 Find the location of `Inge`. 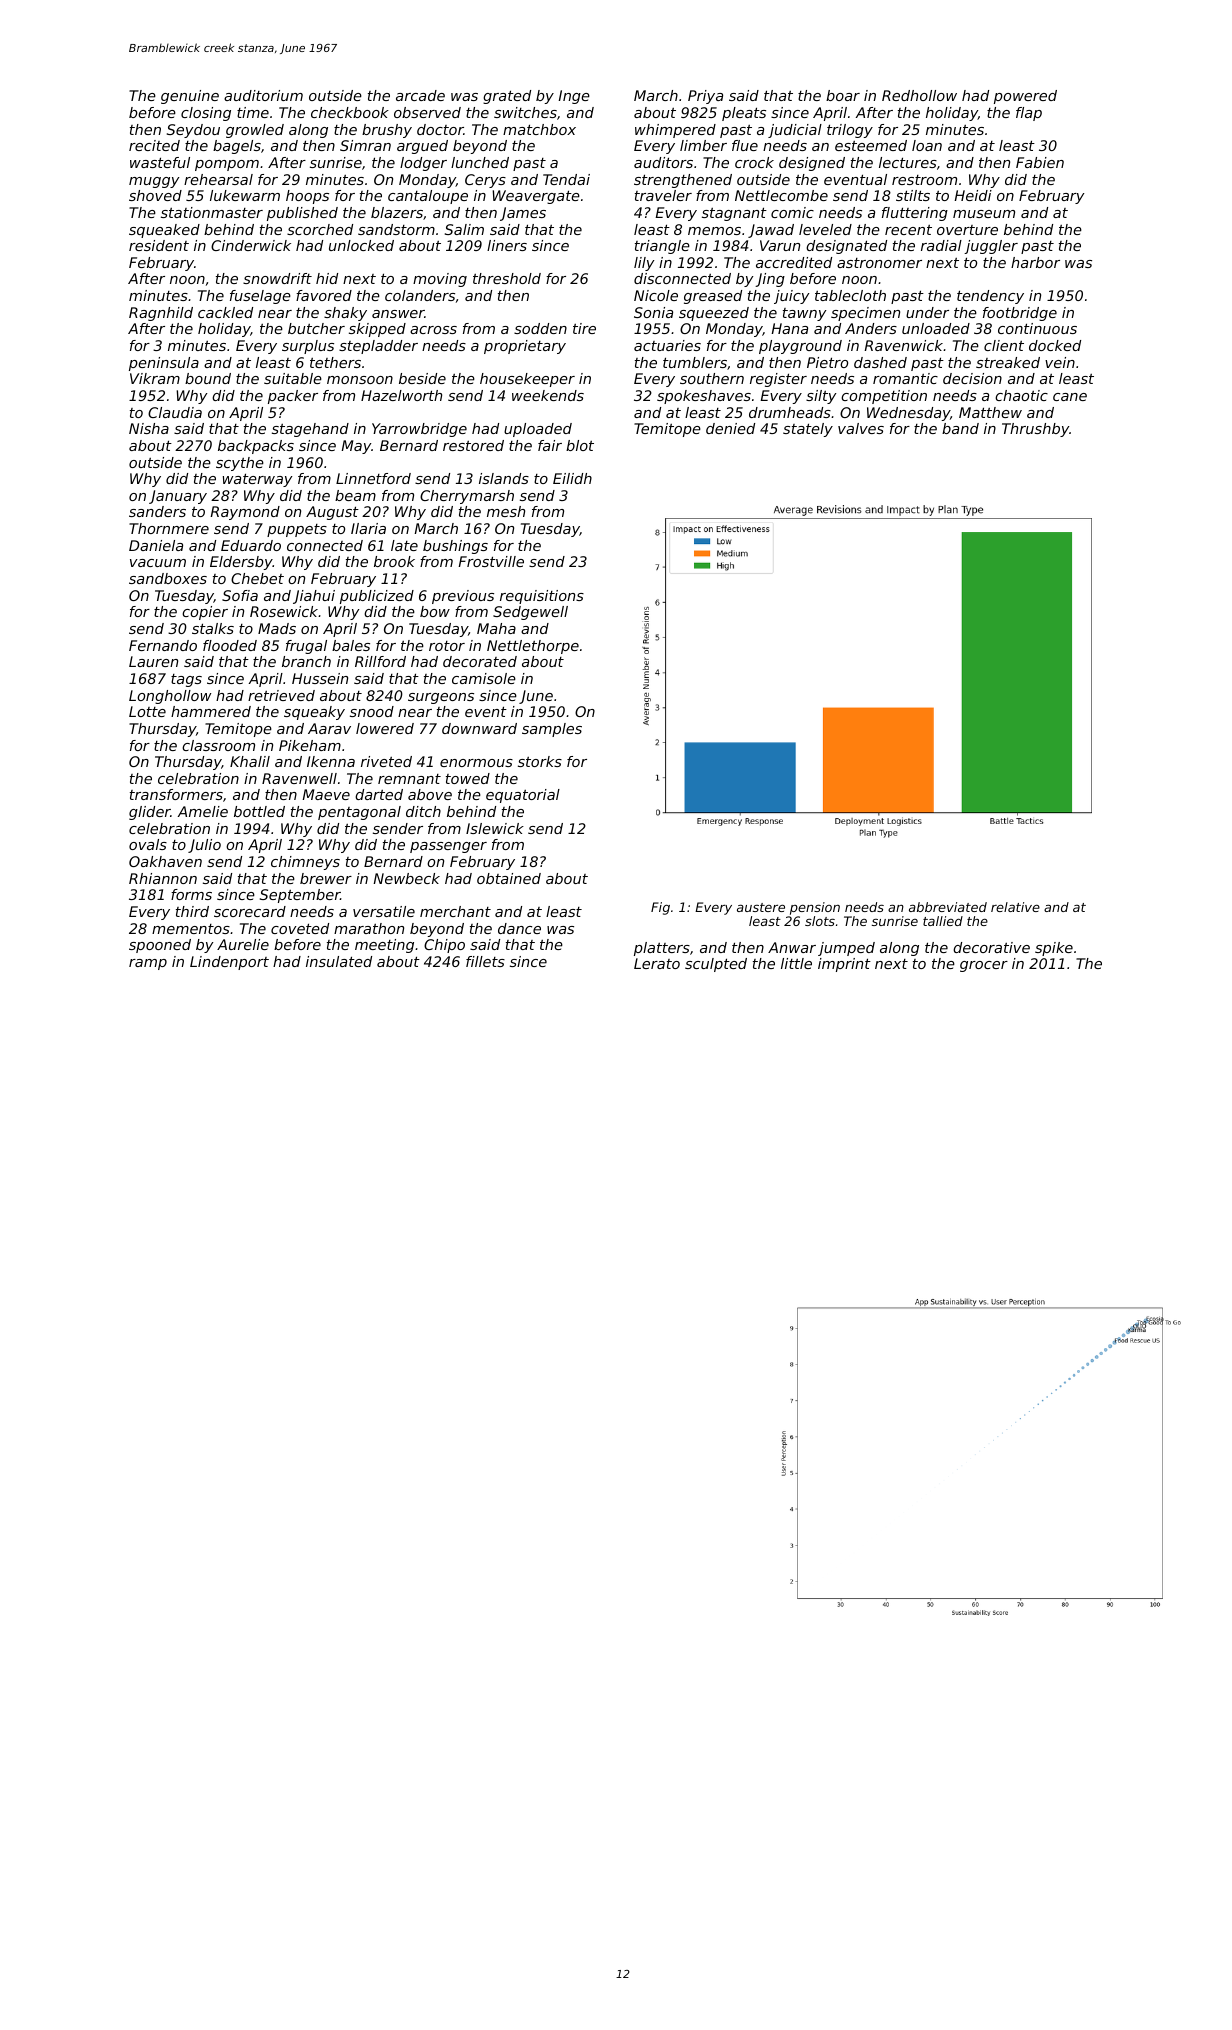

Inge is located at coordinates (574, 97).
